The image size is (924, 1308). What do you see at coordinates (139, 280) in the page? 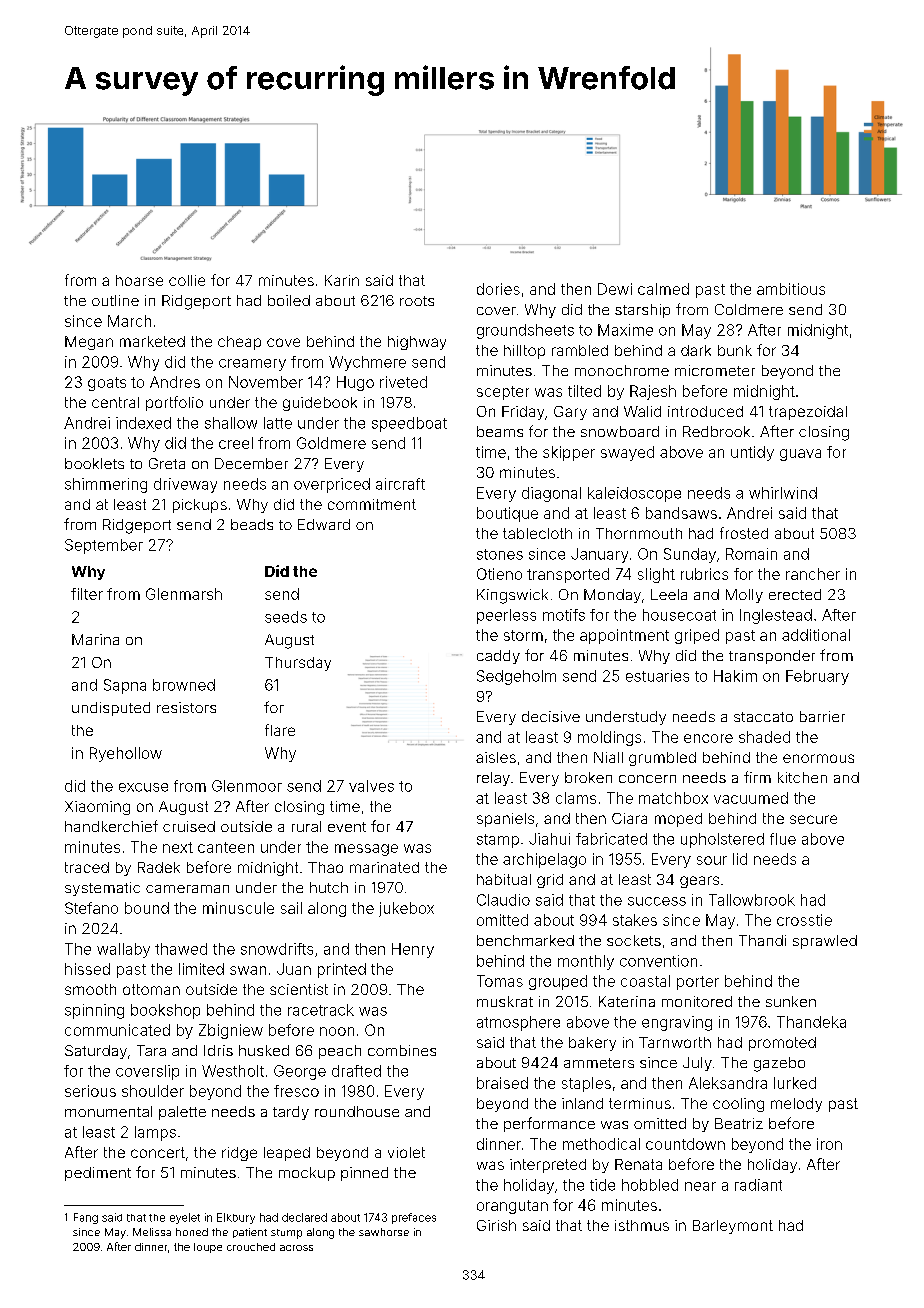
I see `hoarse` at bounding box center [139, 280].
